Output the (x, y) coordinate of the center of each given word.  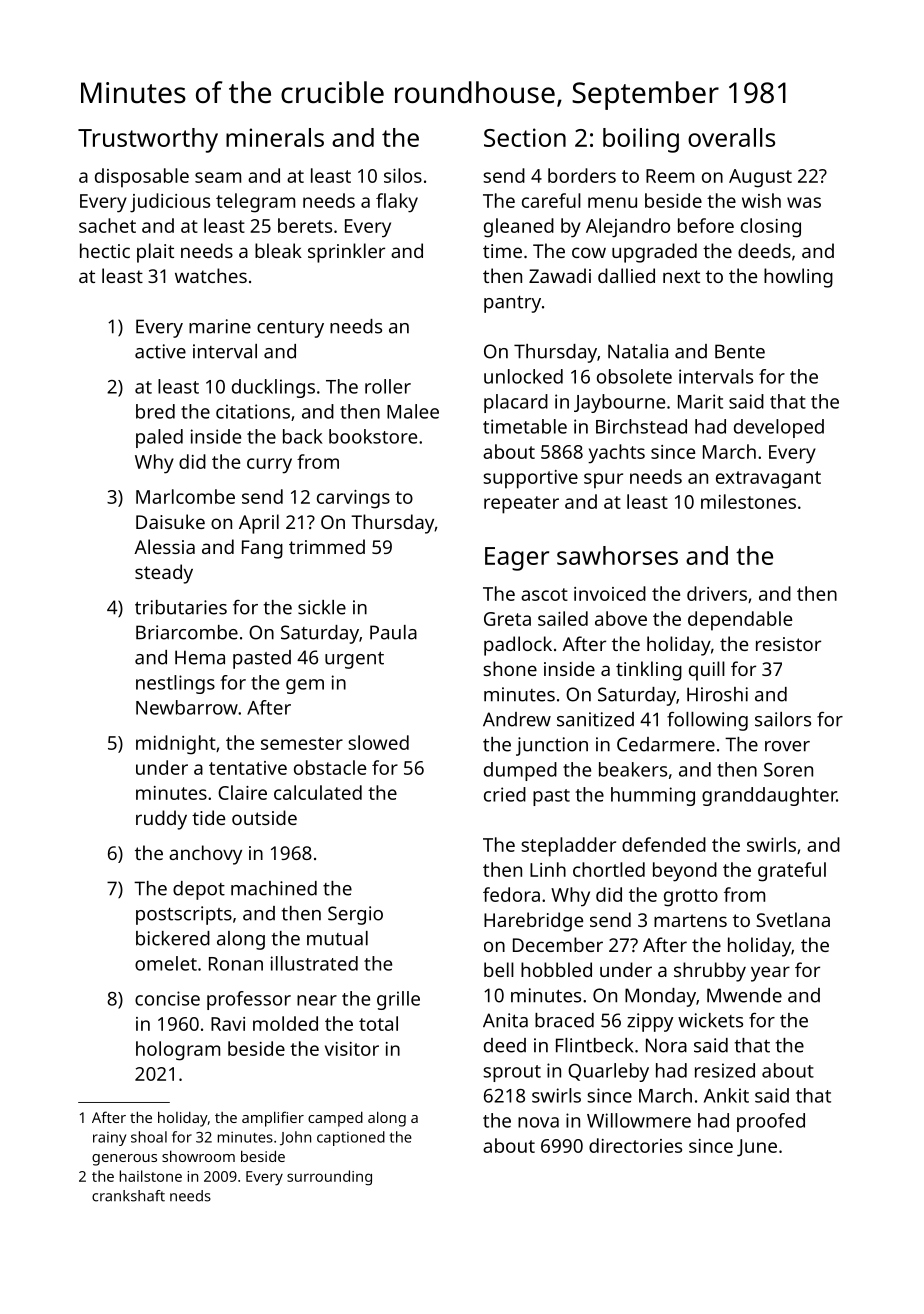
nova (538, 1122)
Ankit (726, 1095)
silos (403, 175)
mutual (337, 938)
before (706, 225)
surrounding (329, 1178)
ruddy (161, 820)
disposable (142, 178)
